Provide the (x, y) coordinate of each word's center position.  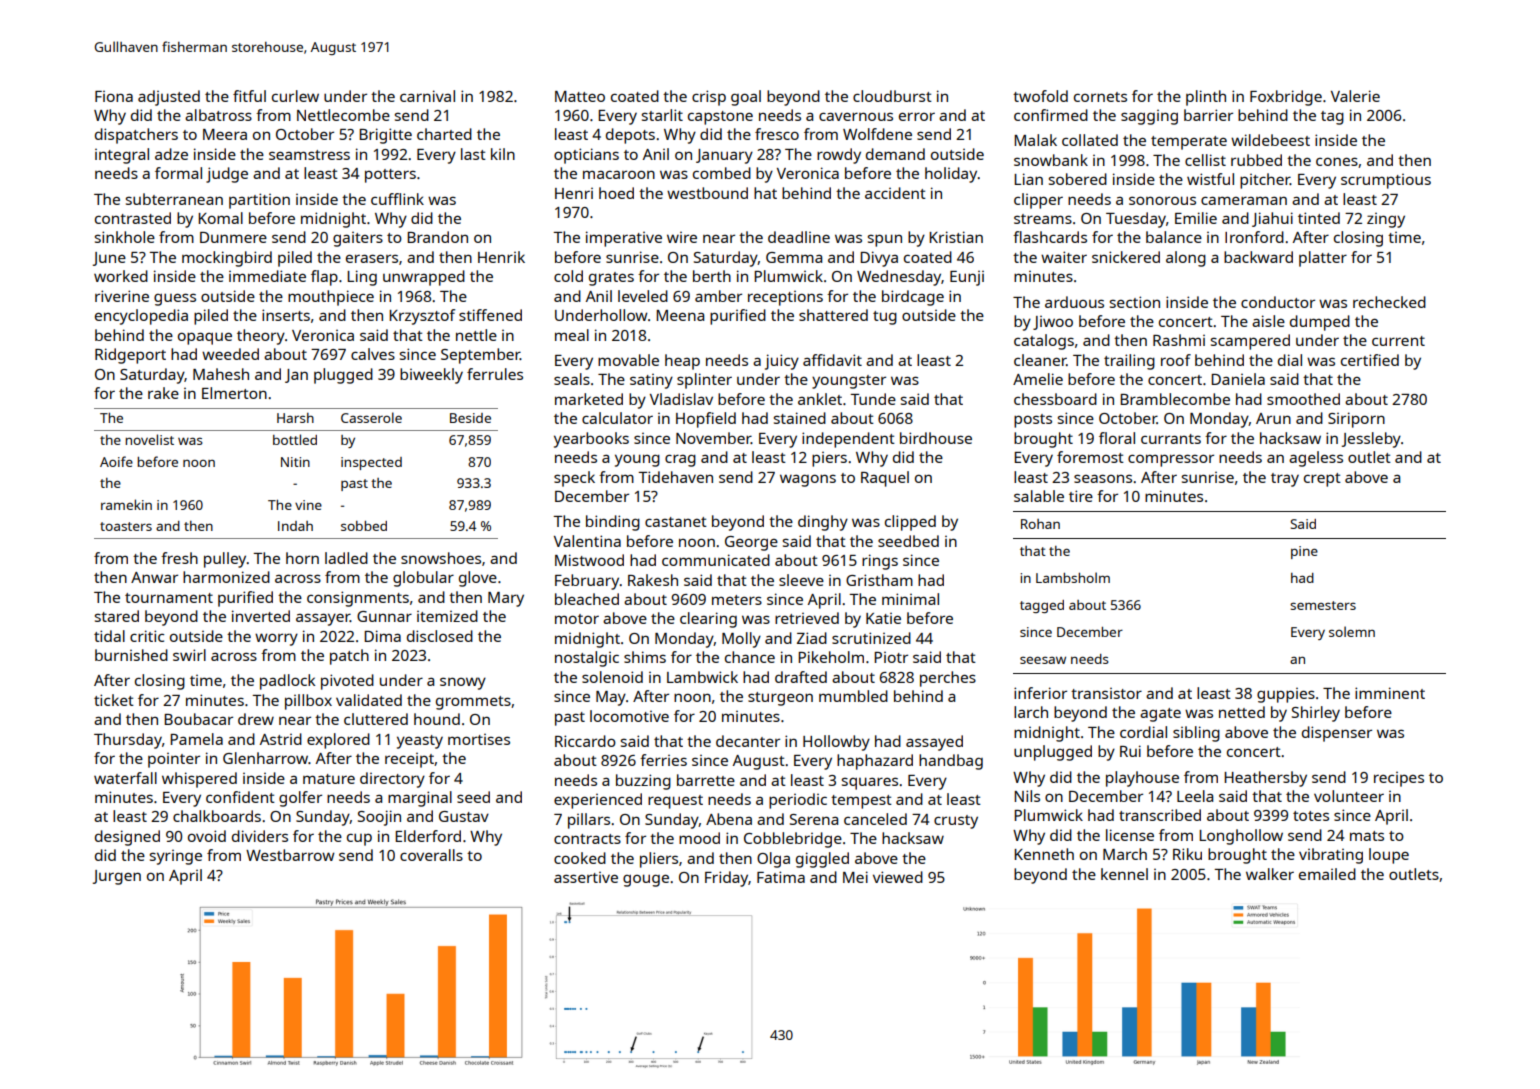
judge (227, 175)
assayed (934, 743)
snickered (1126, 257)
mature (329, 779)
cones (1337, 161)
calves (373, 354)
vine (308, 505)
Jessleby (1371, 440)
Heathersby (1265, 779)
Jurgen (117, 877)
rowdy (839, 156)
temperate (1189, 143)
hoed (616, 193)
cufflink (397, 199)
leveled (643, 296)
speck (574, 479)
